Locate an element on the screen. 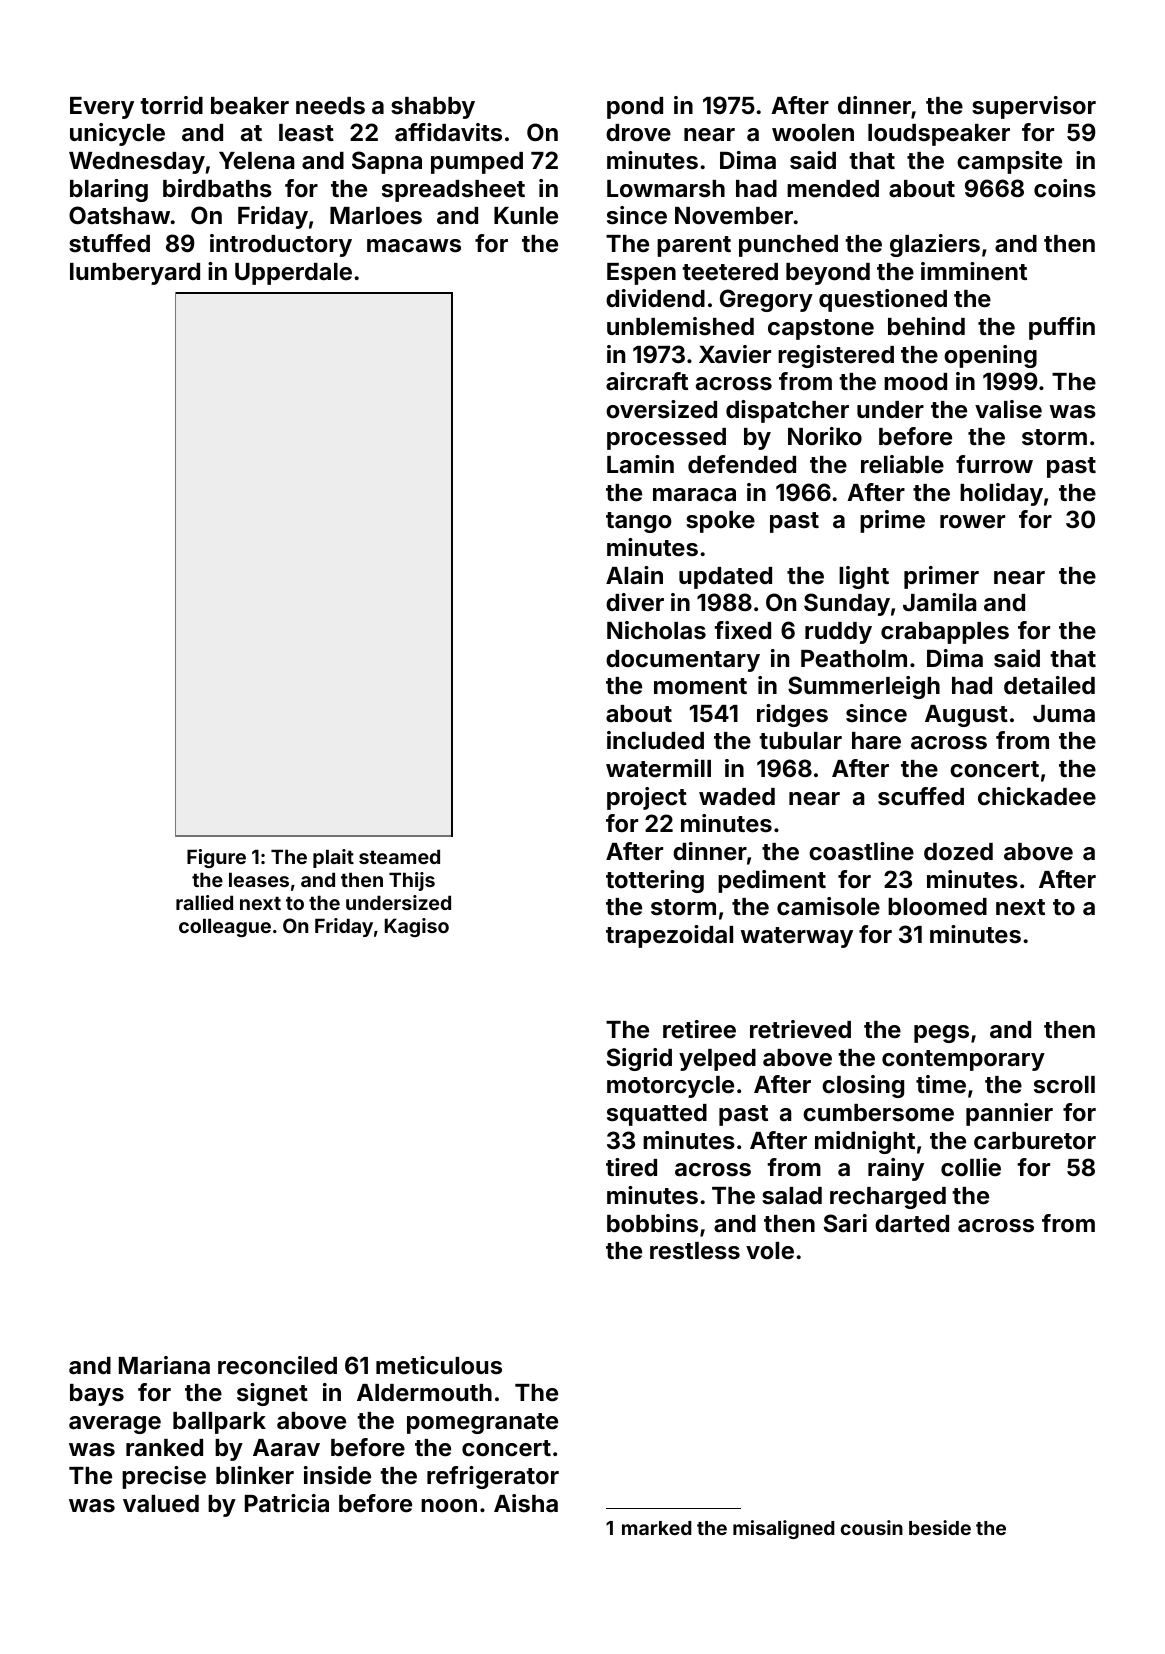 The width and height of the screenshot is (1165, 1654). diver is located at coordinates (635, 602).
